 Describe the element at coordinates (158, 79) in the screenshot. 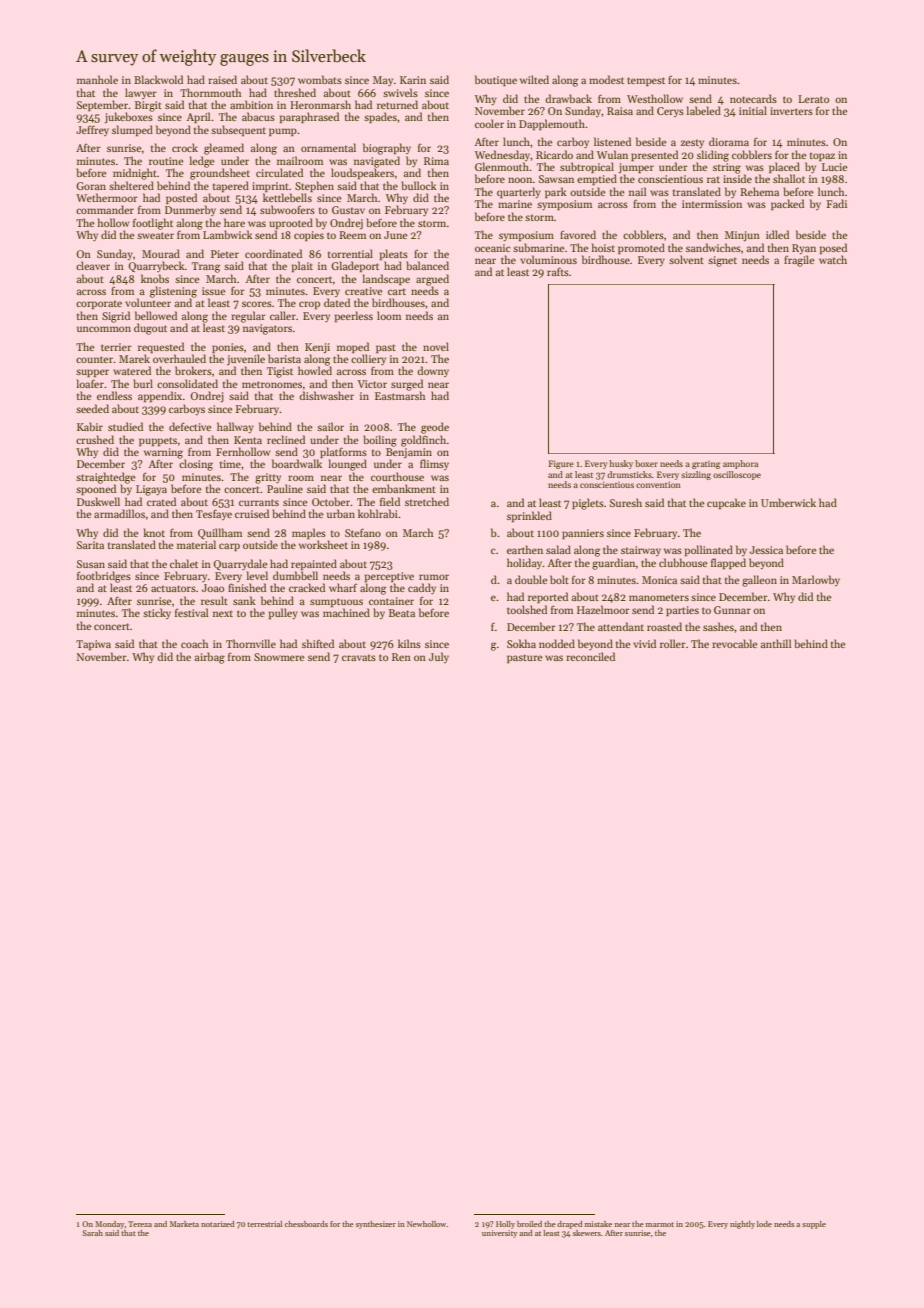

I see `Blackwold` at that location.
